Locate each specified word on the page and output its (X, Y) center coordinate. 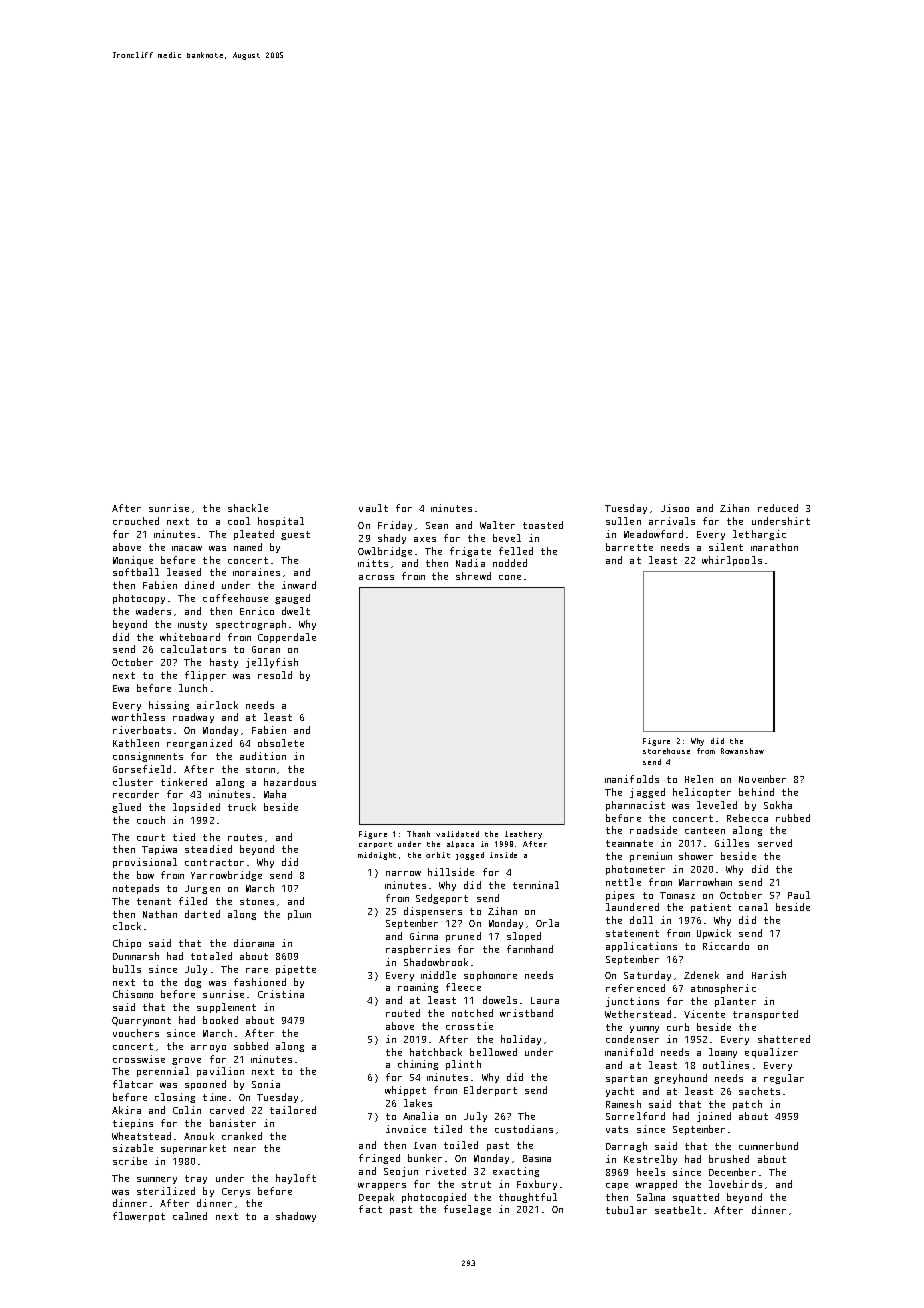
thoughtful (528, 1198)
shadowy (296, 1217)
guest (295, 535)
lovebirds (735, 1184)
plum (299, 915)
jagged (647, 793)
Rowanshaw (742, 751)
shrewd (473, 576)
